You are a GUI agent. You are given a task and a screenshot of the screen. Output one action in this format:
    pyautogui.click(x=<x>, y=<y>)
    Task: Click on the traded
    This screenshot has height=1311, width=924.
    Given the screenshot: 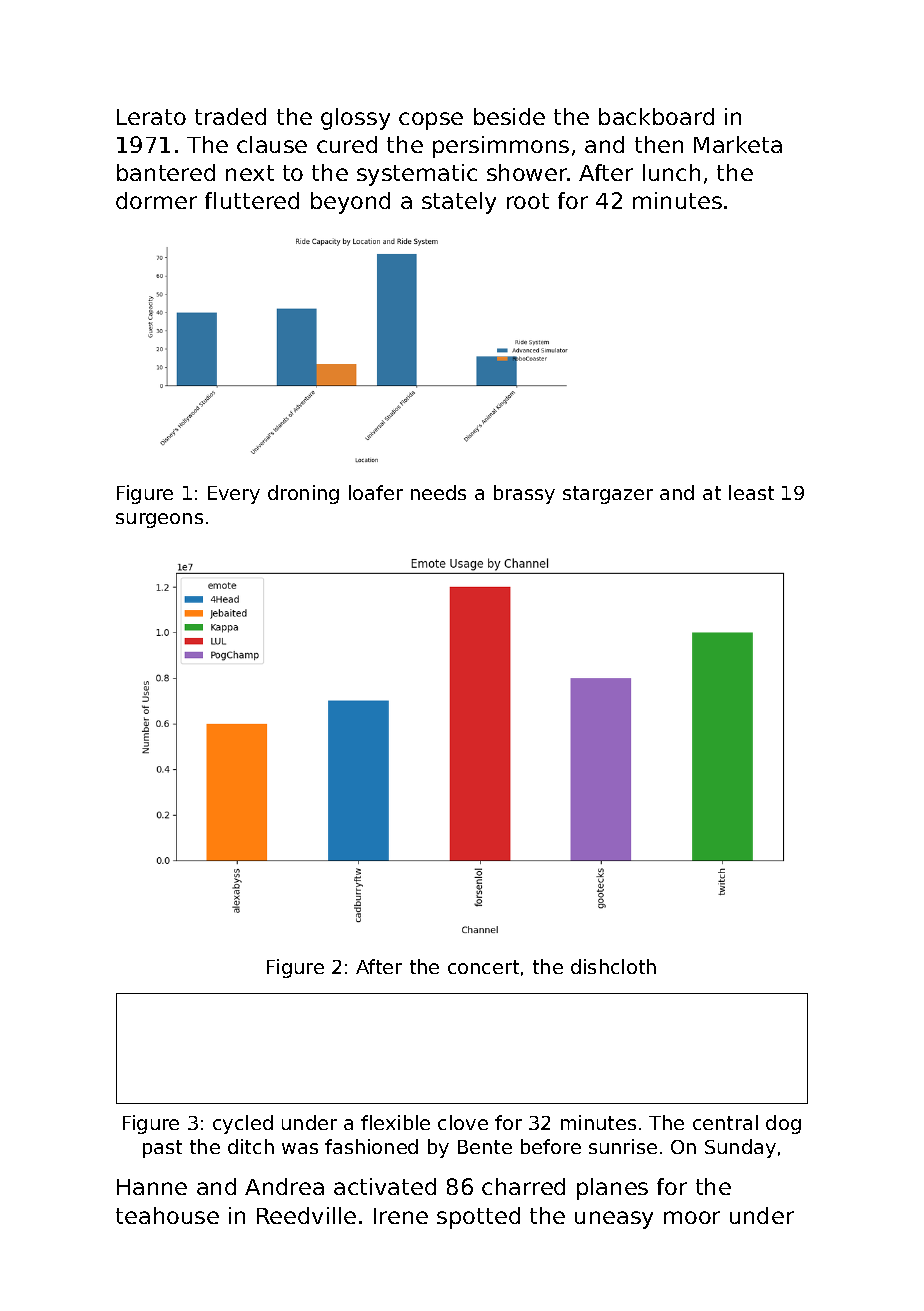 What is the action you would take?
    pyautogui.click(x=230, y=116)
